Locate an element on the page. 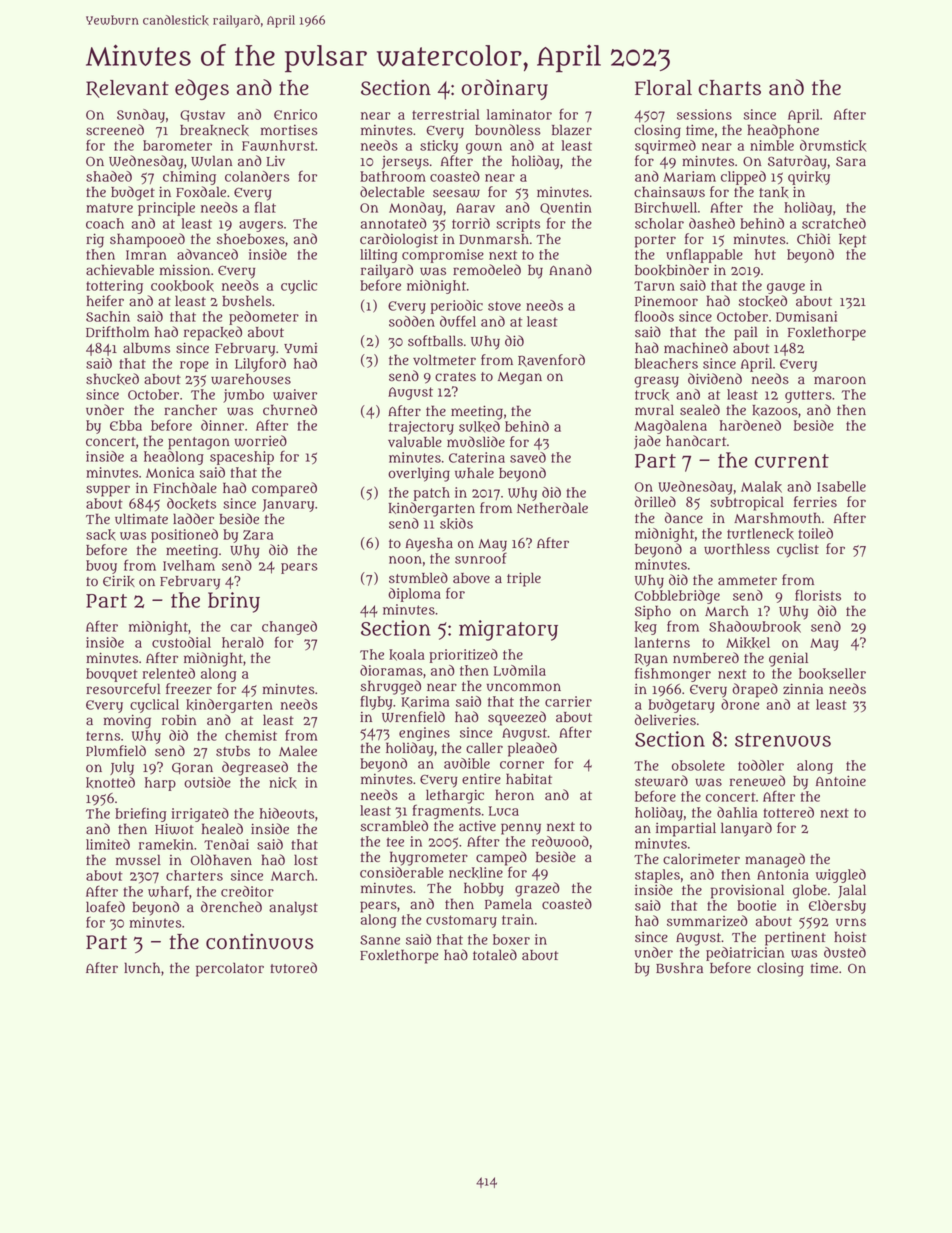  analyst is located at coordinates (293, 908).
